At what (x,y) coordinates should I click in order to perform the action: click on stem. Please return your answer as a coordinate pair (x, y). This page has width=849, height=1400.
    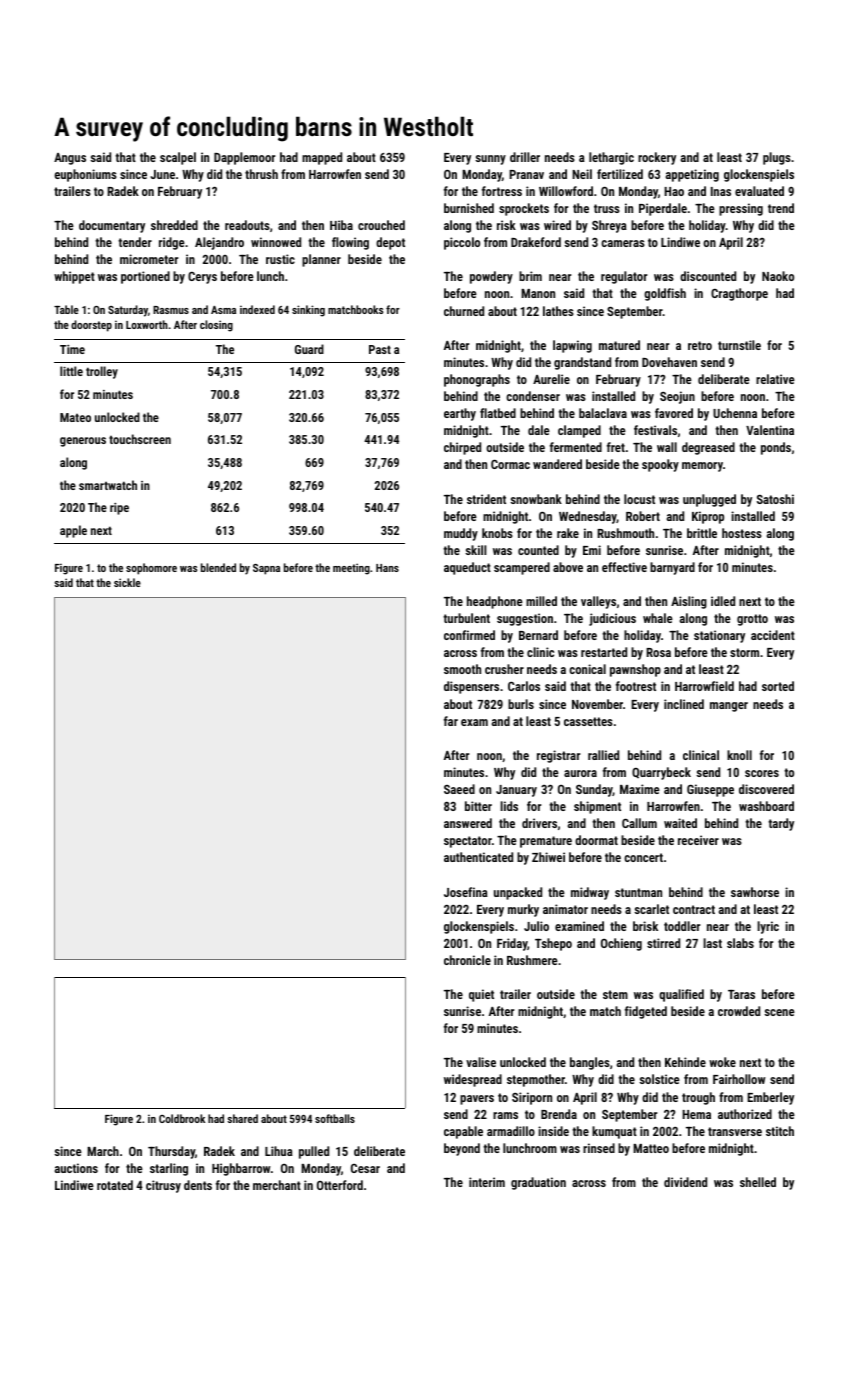
    Looking at the image, I should click on (615, 994).
